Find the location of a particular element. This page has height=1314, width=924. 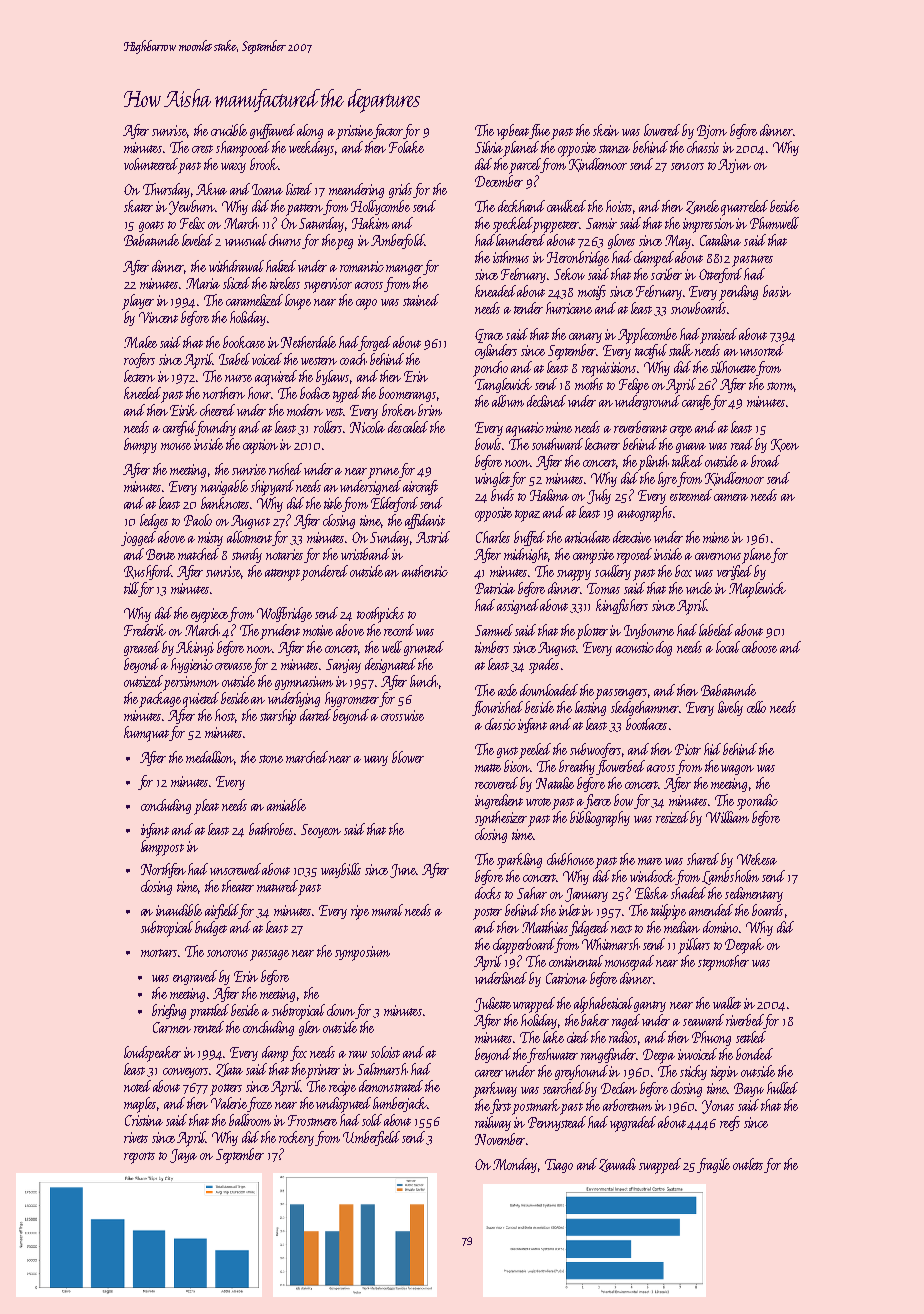

clapperboard is located at coordinates (524, 946).
